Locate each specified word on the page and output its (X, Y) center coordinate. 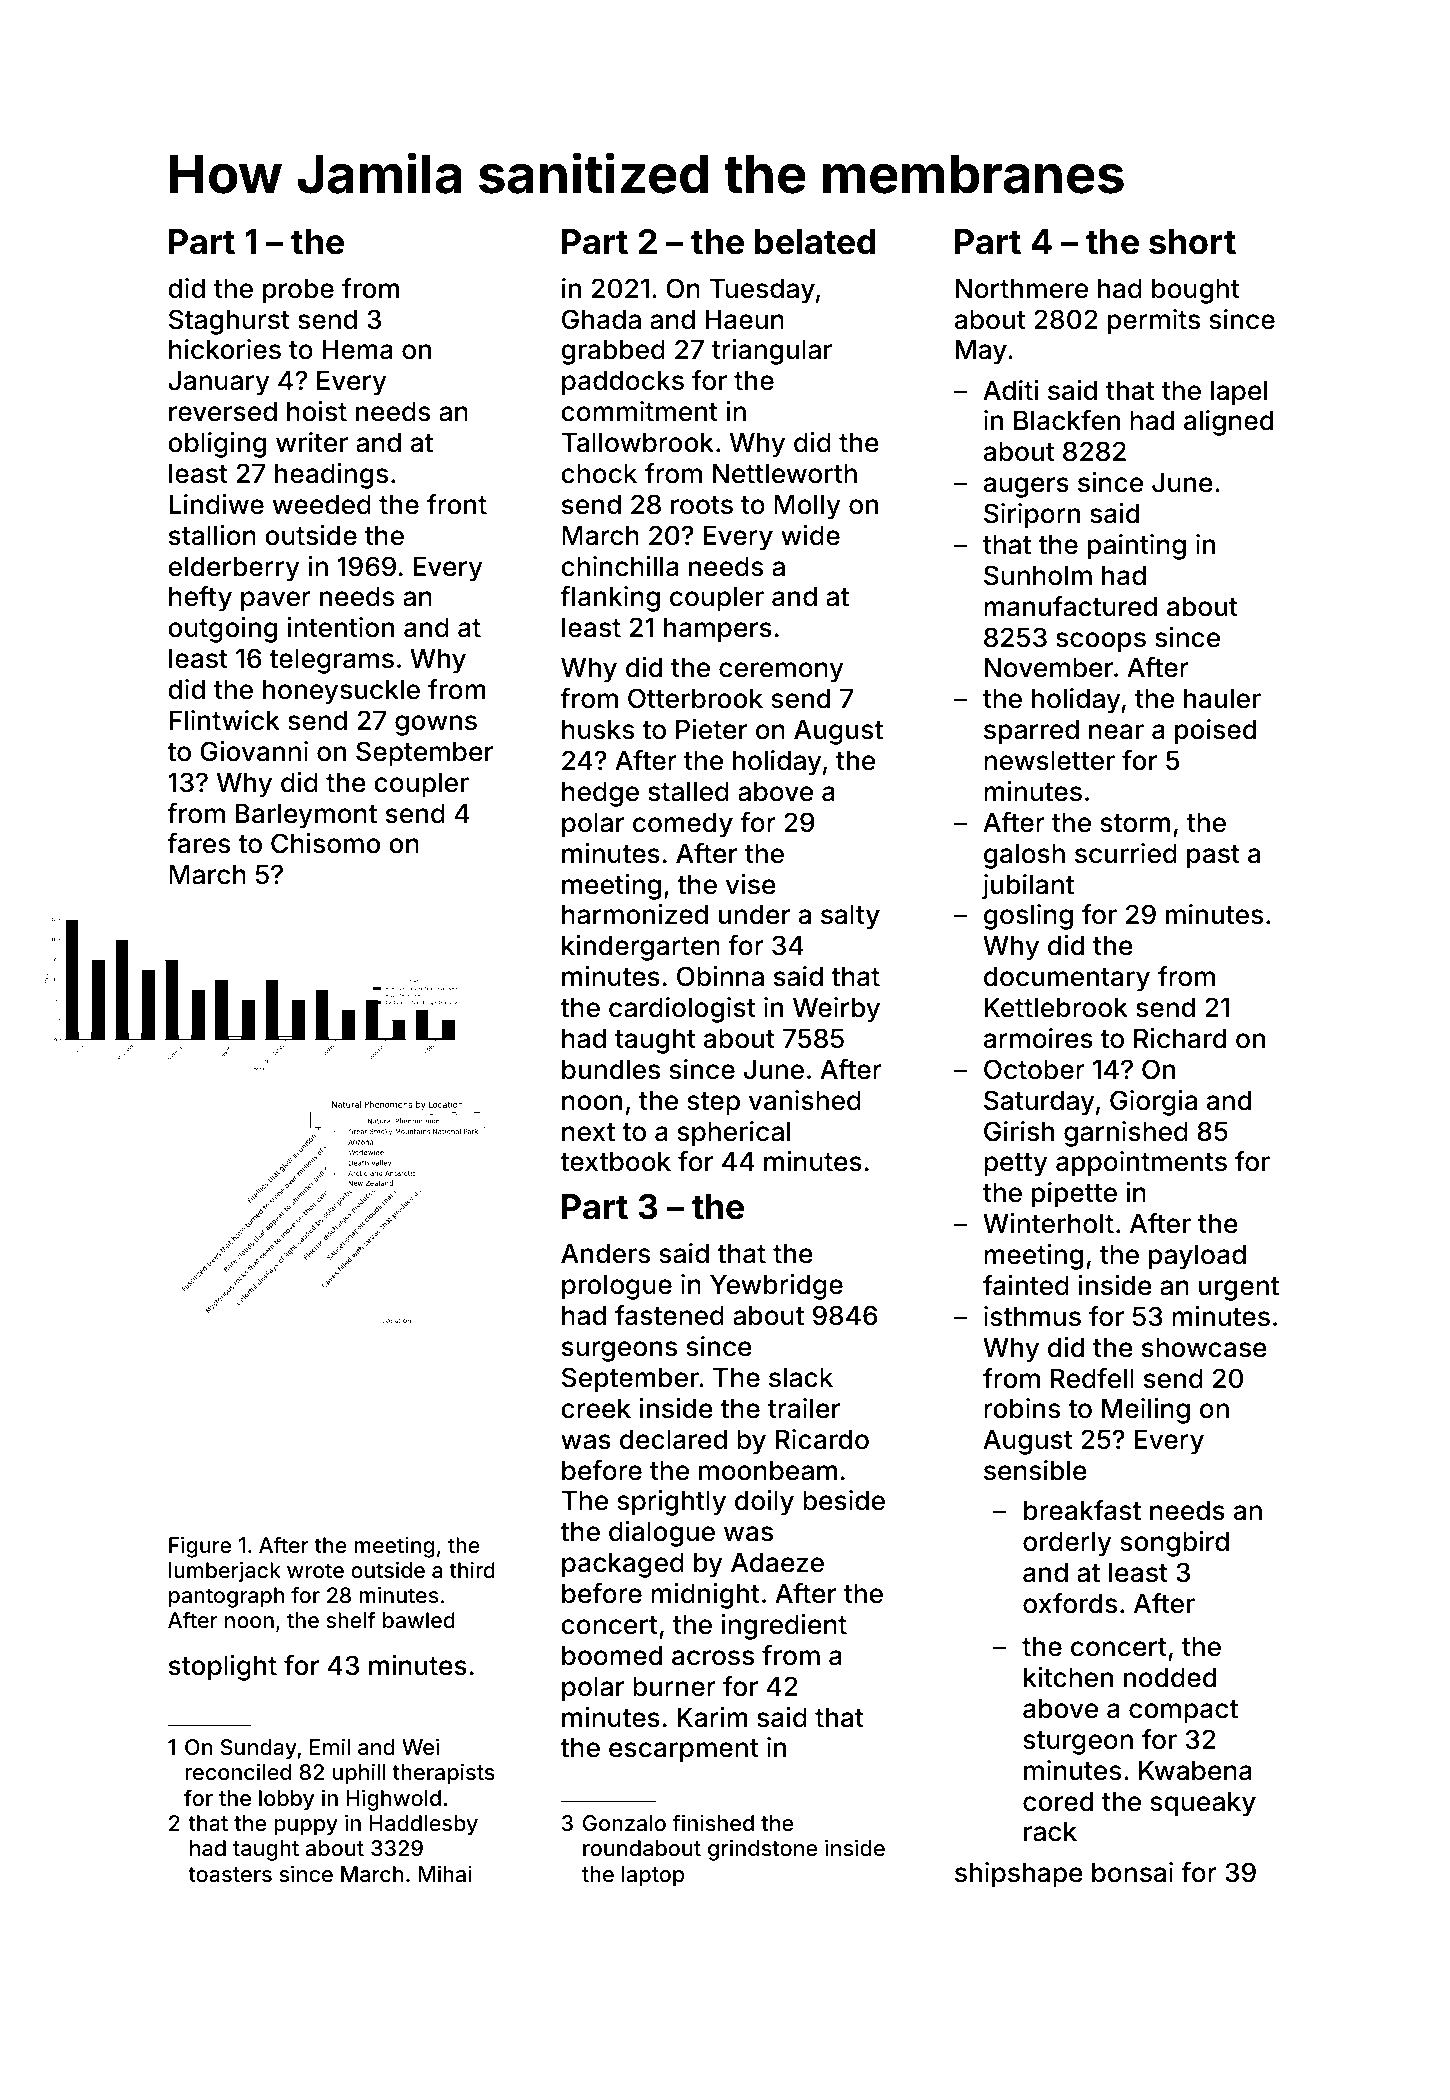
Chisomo (325, 843)
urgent (1239, 1289)
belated (815, 242)
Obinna (720, 976)
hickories (225, 349)
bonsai (1132, 1872)
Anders (605, 1254)
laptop (653, 1876)
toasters (230, 1875)
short (1192, 242)
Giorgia (1153, 1103)
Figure (200, 1547)
